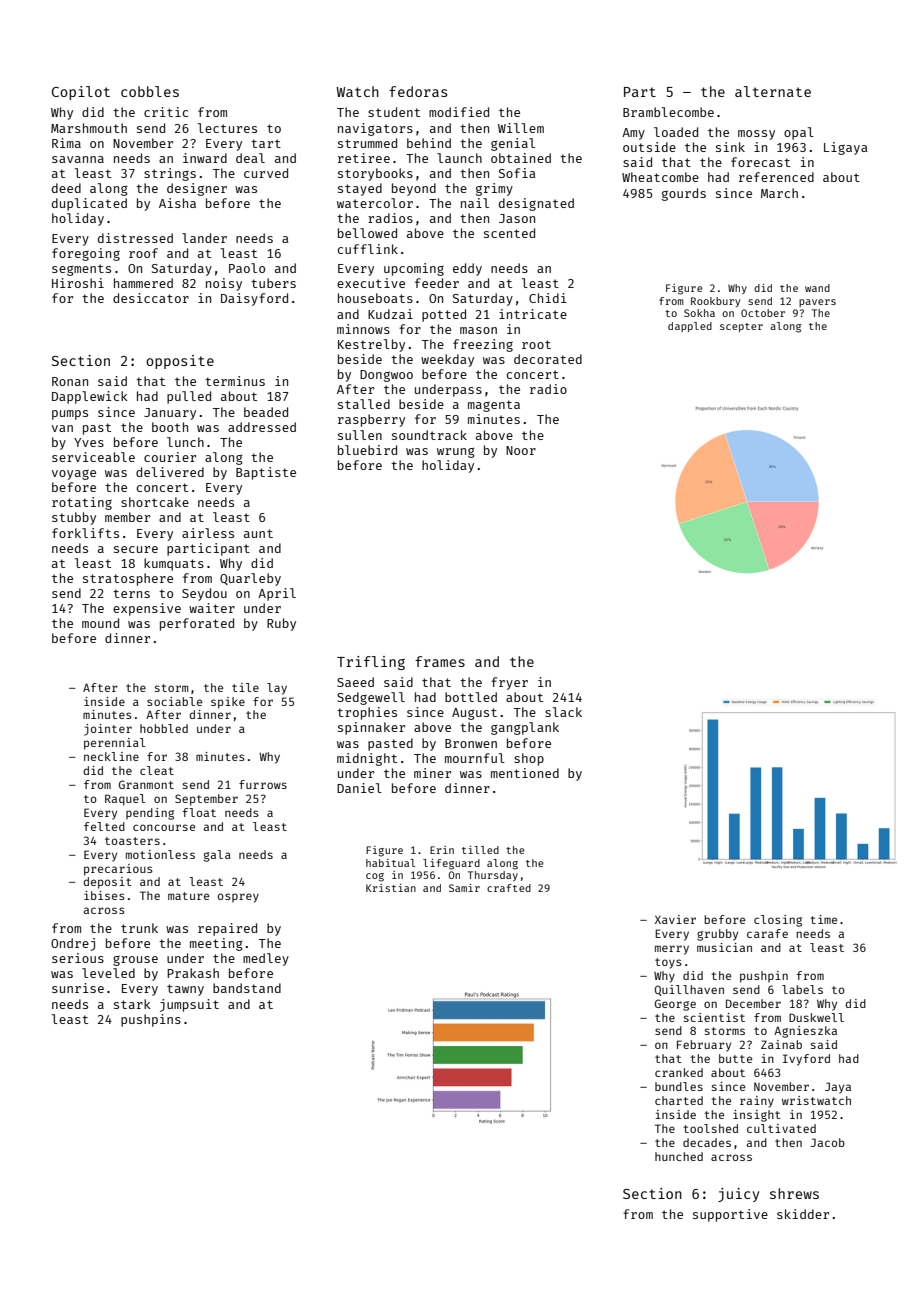  I want to click on skidder, so click(803, 1214).
